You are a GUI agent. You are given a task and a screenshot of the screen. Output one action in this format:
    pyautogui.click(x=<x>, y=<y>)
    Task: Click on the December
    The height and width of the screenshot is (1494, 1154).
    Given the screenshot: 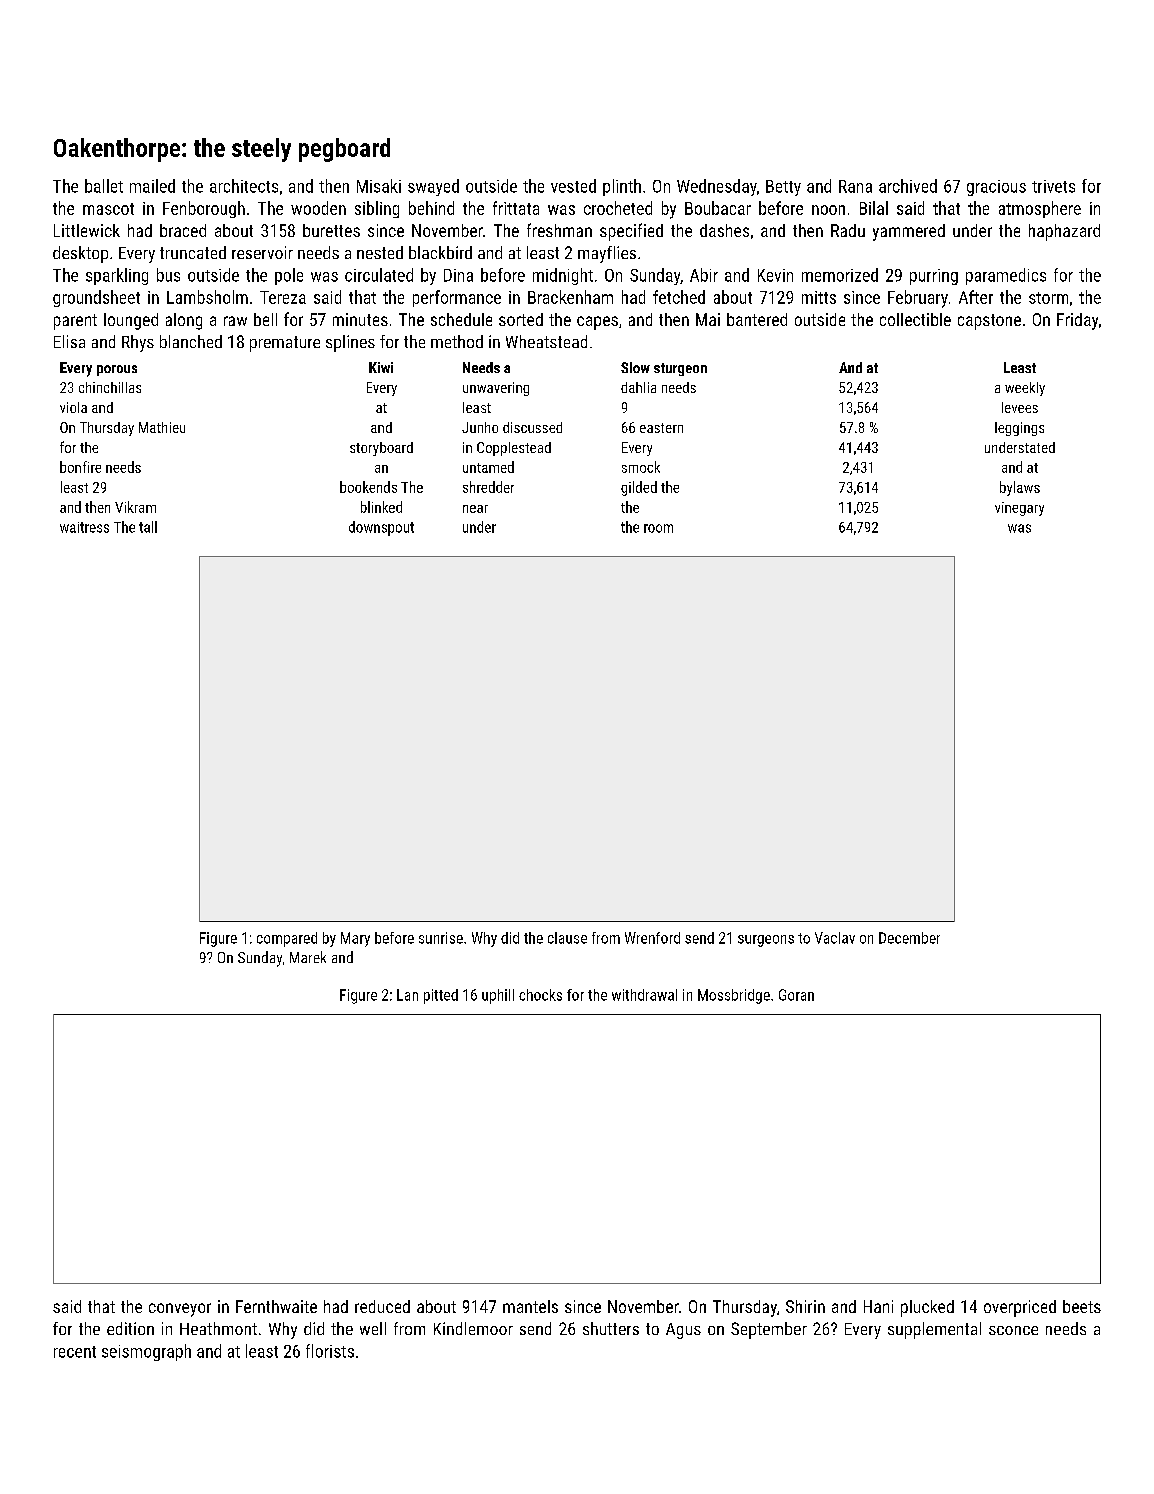 What is the action you would take?
    pyautogui.click(x=909, y=938)
